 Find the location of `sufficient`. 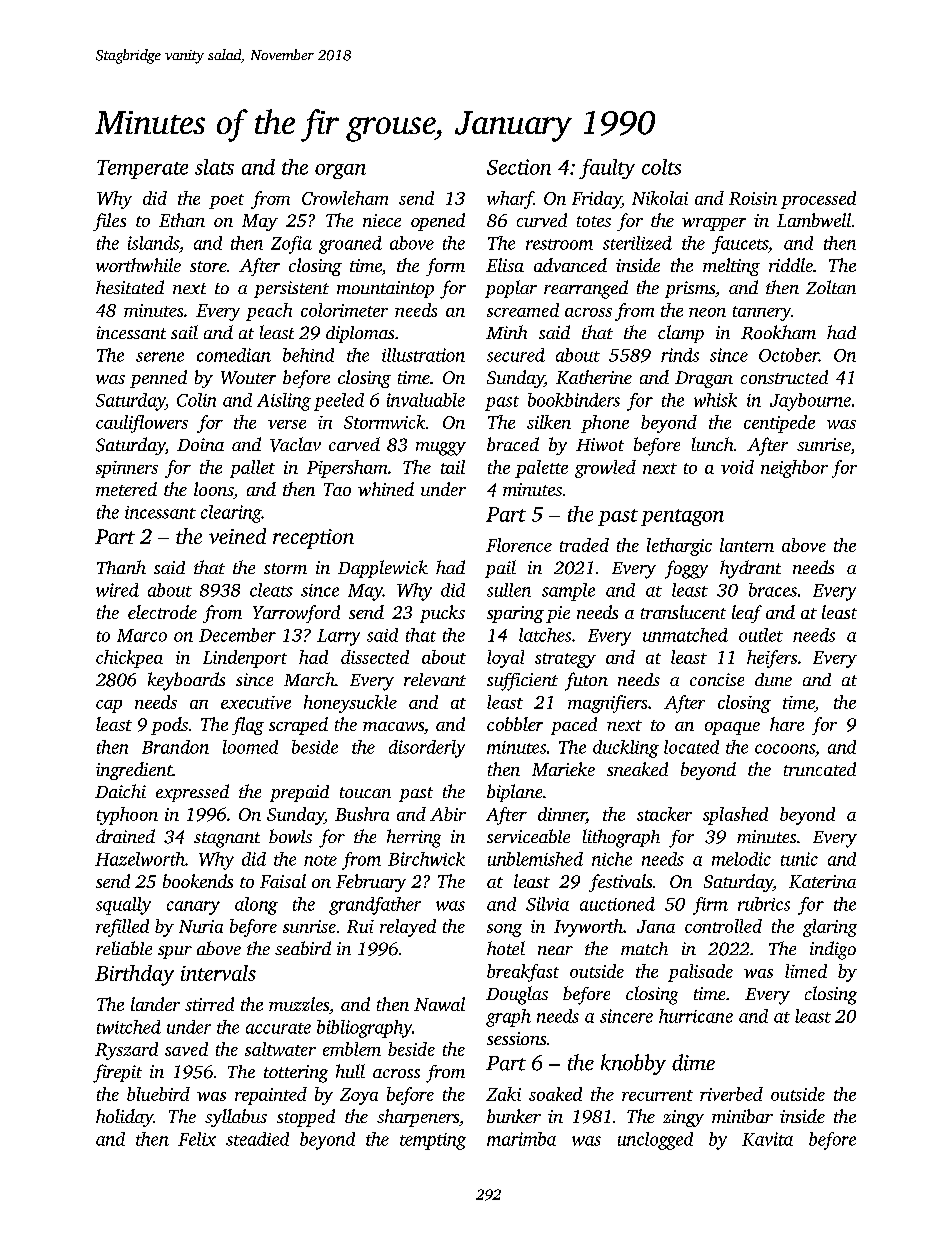

sufficient is located at coordinates (522, 682).
